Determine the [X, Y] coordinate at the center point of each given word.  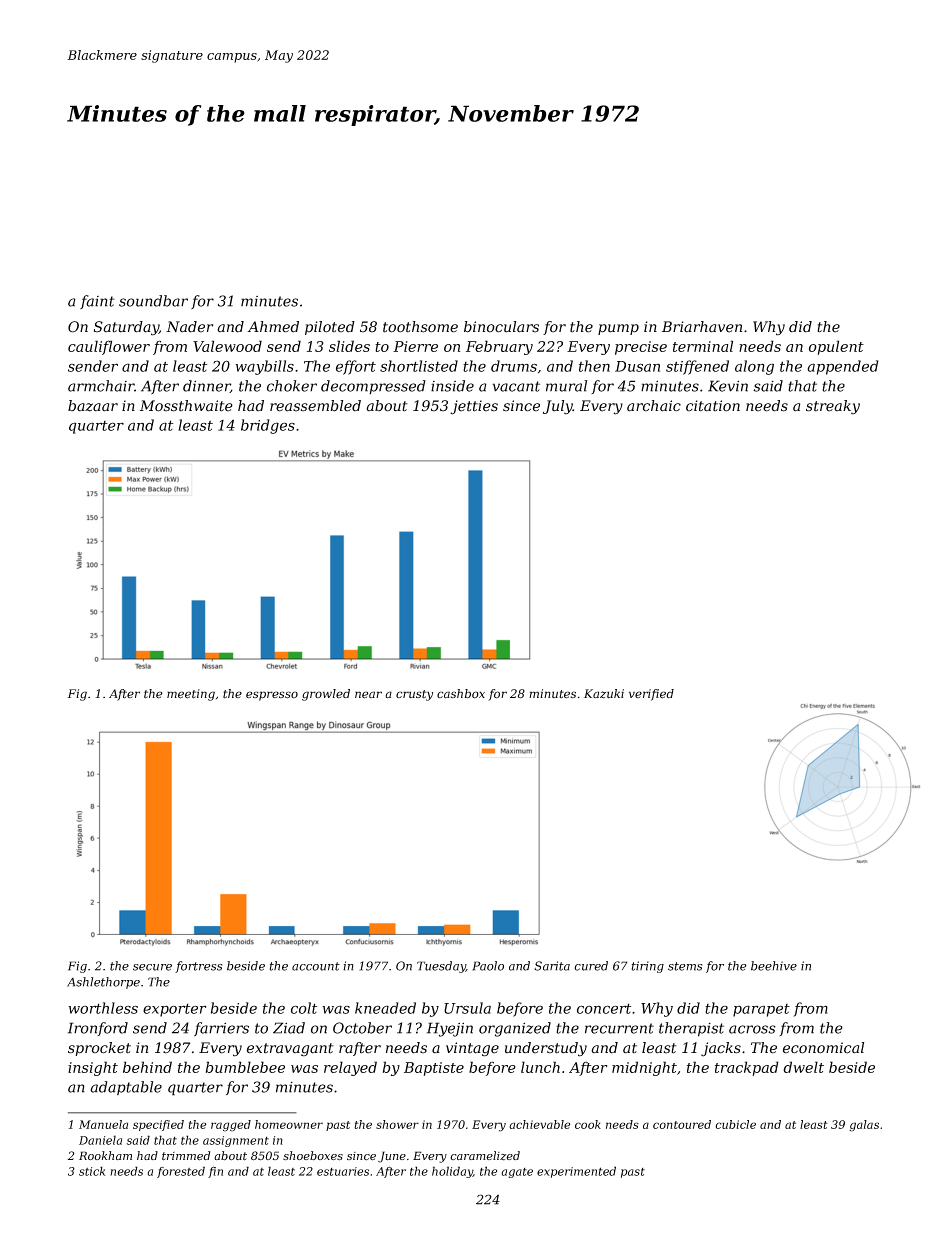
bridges [268, 426]
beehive [774, 966]
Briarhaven [702, 327]
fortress [198, 967]
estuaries [343, 1171]
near [368, 695]
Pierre [415, 346]
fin [215, 1172]
